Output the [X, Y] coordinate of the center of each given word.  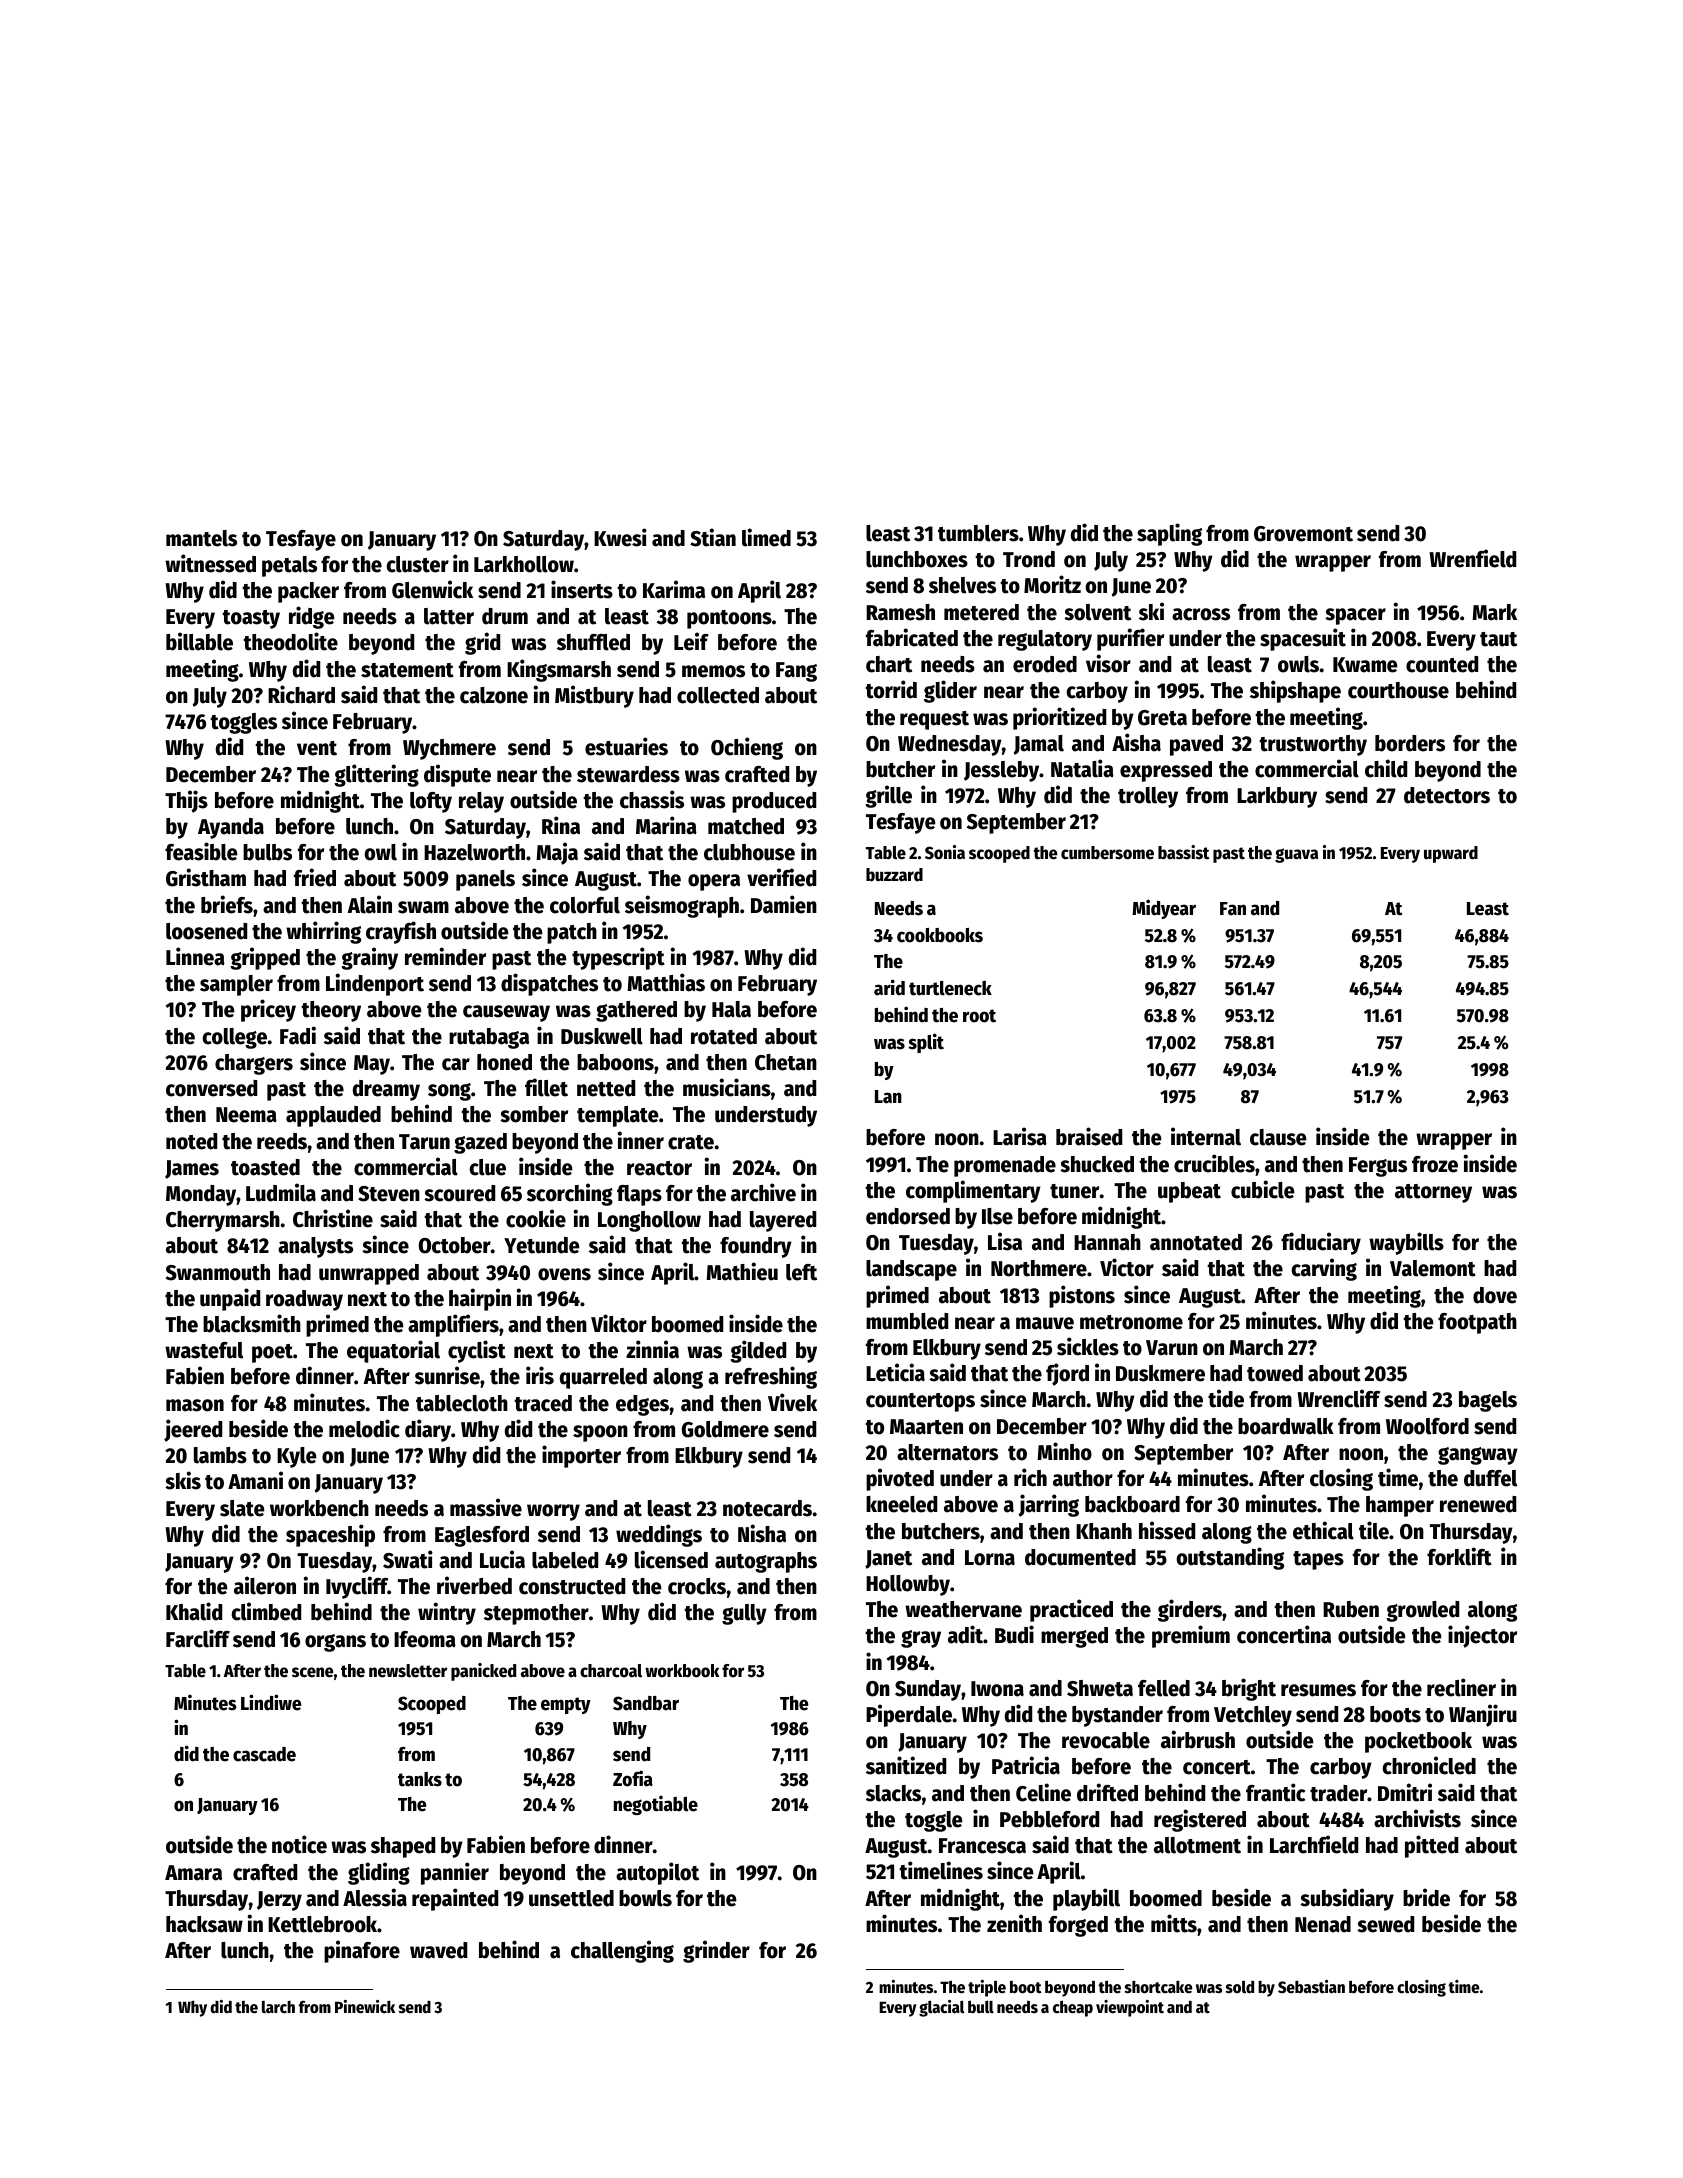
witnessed [210, 563]
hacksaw [204, 1924]
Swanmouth [218, 1272]
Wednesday [950, 745]
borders [1410, 743]
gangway [1478, 1456]
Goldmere [725, 1429]
